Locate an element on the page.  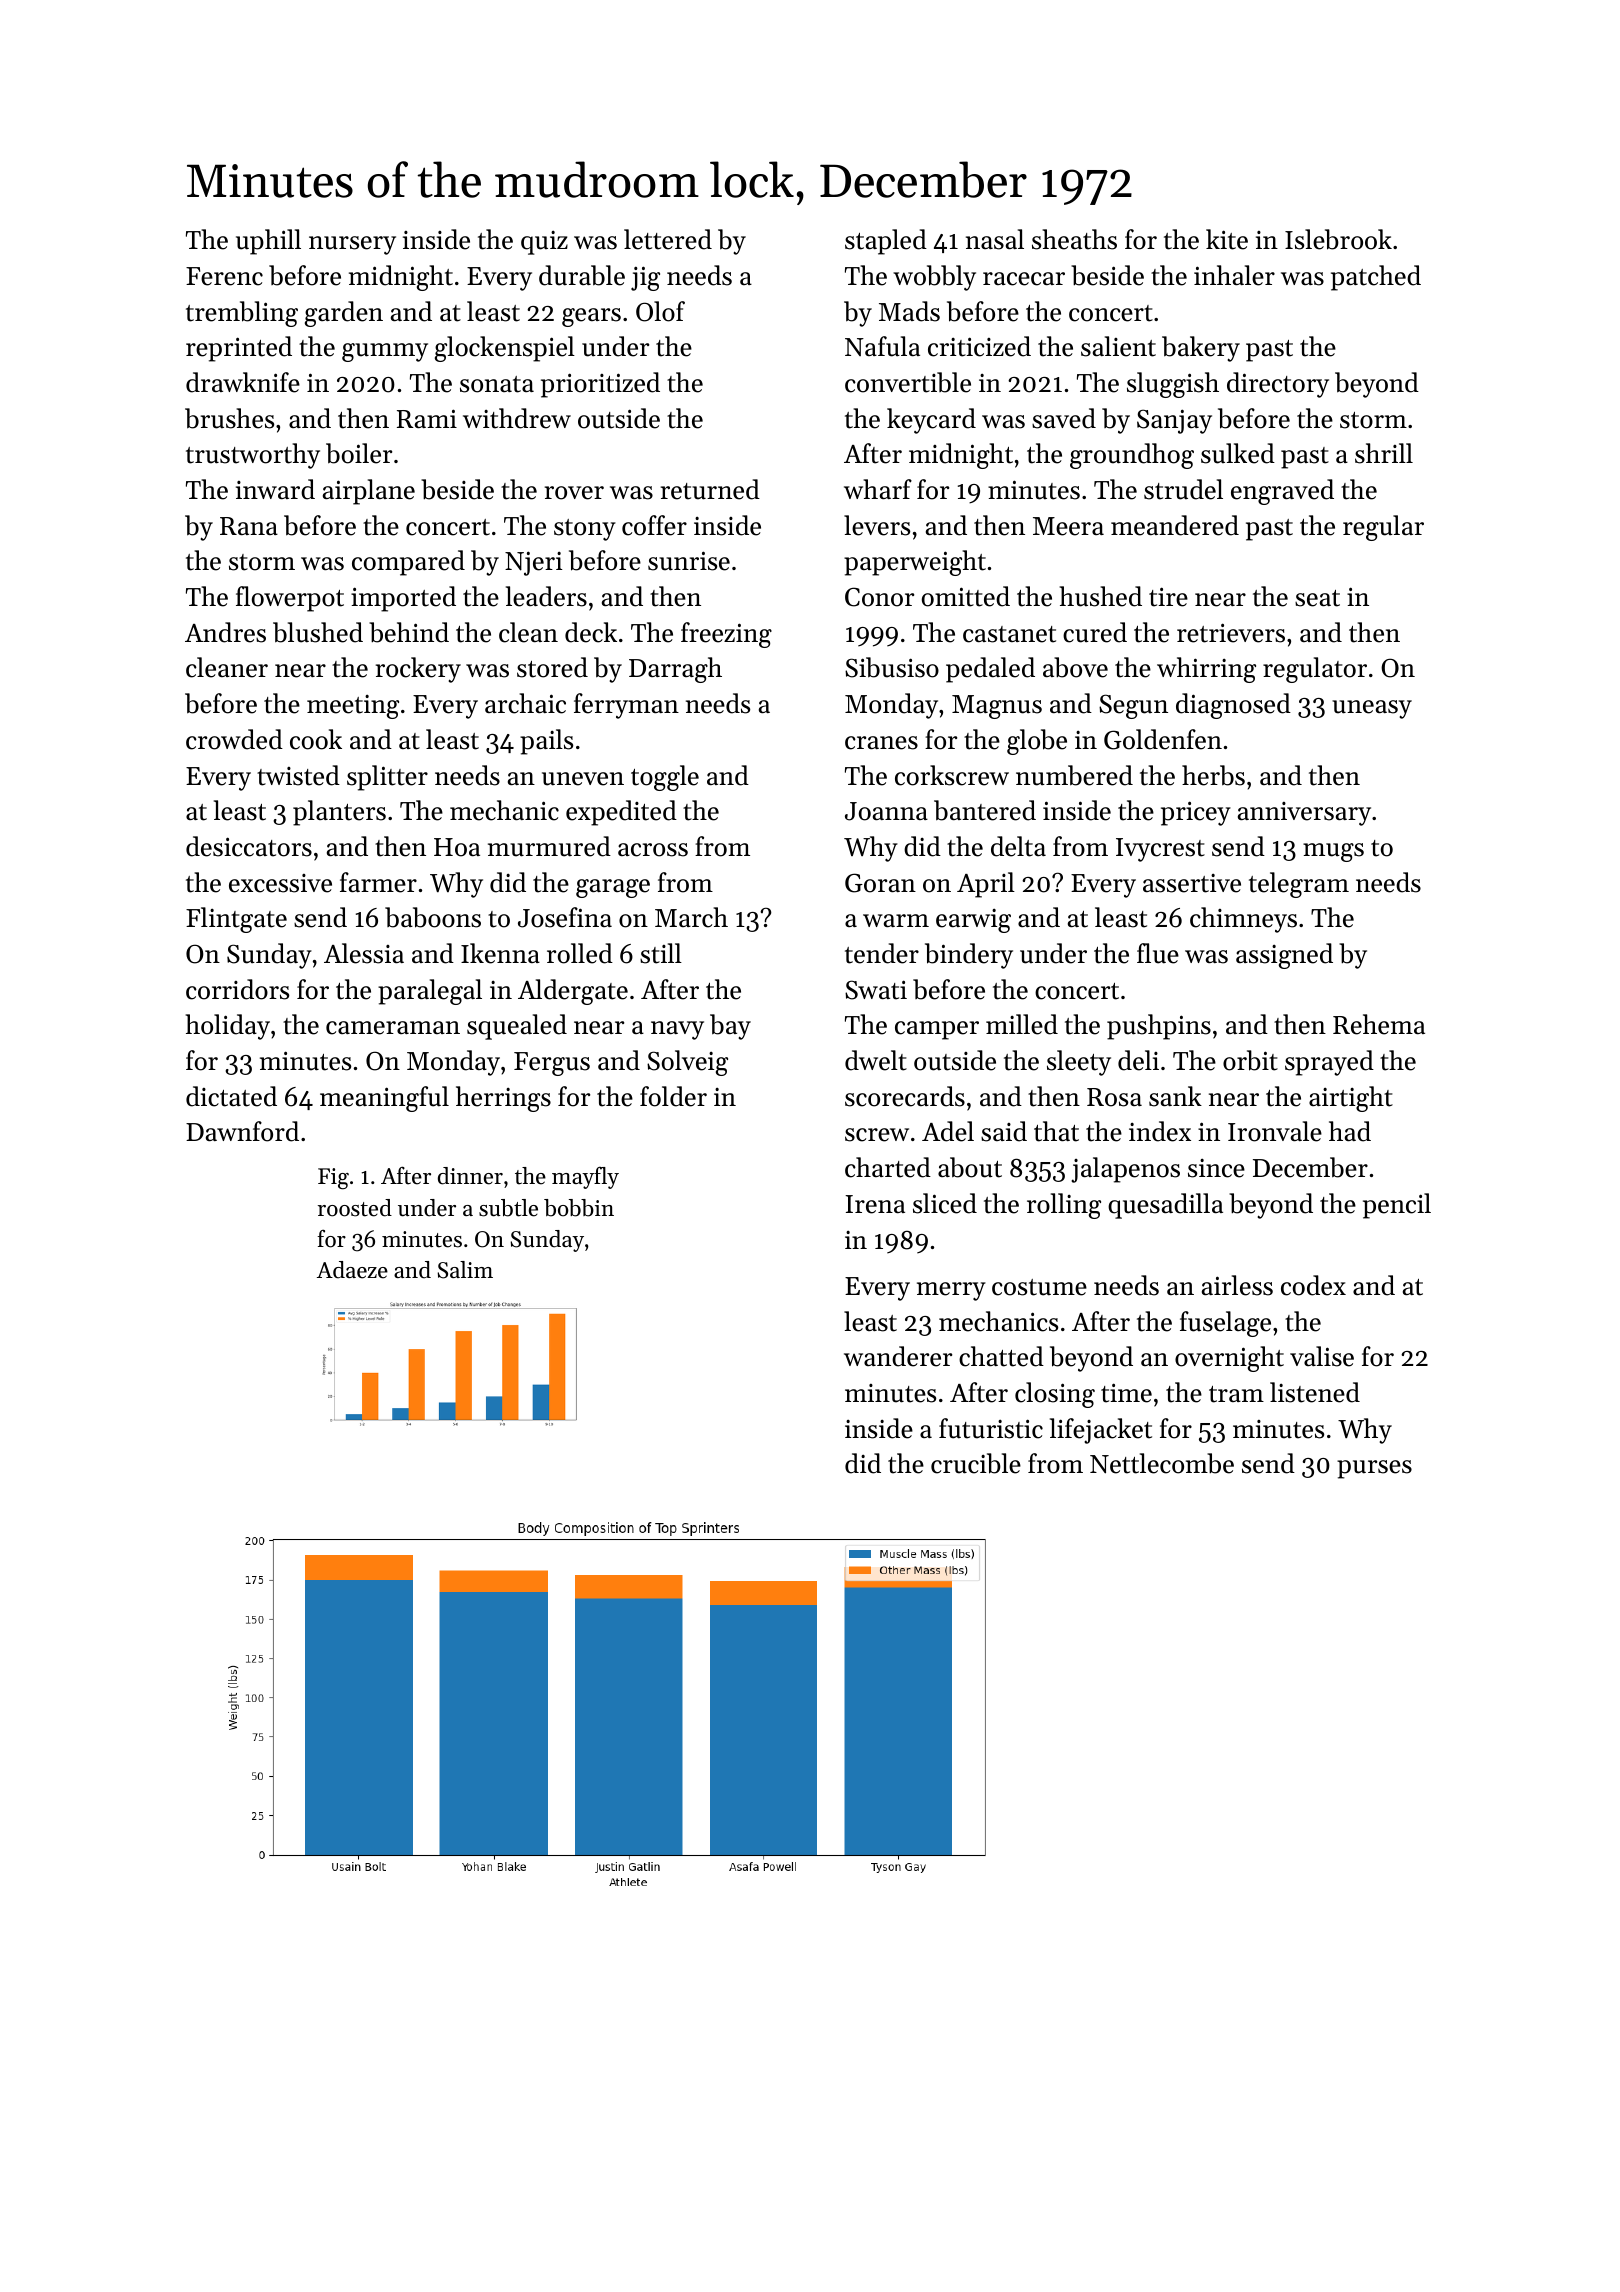
lettered is located at coordinates (668, 239).
